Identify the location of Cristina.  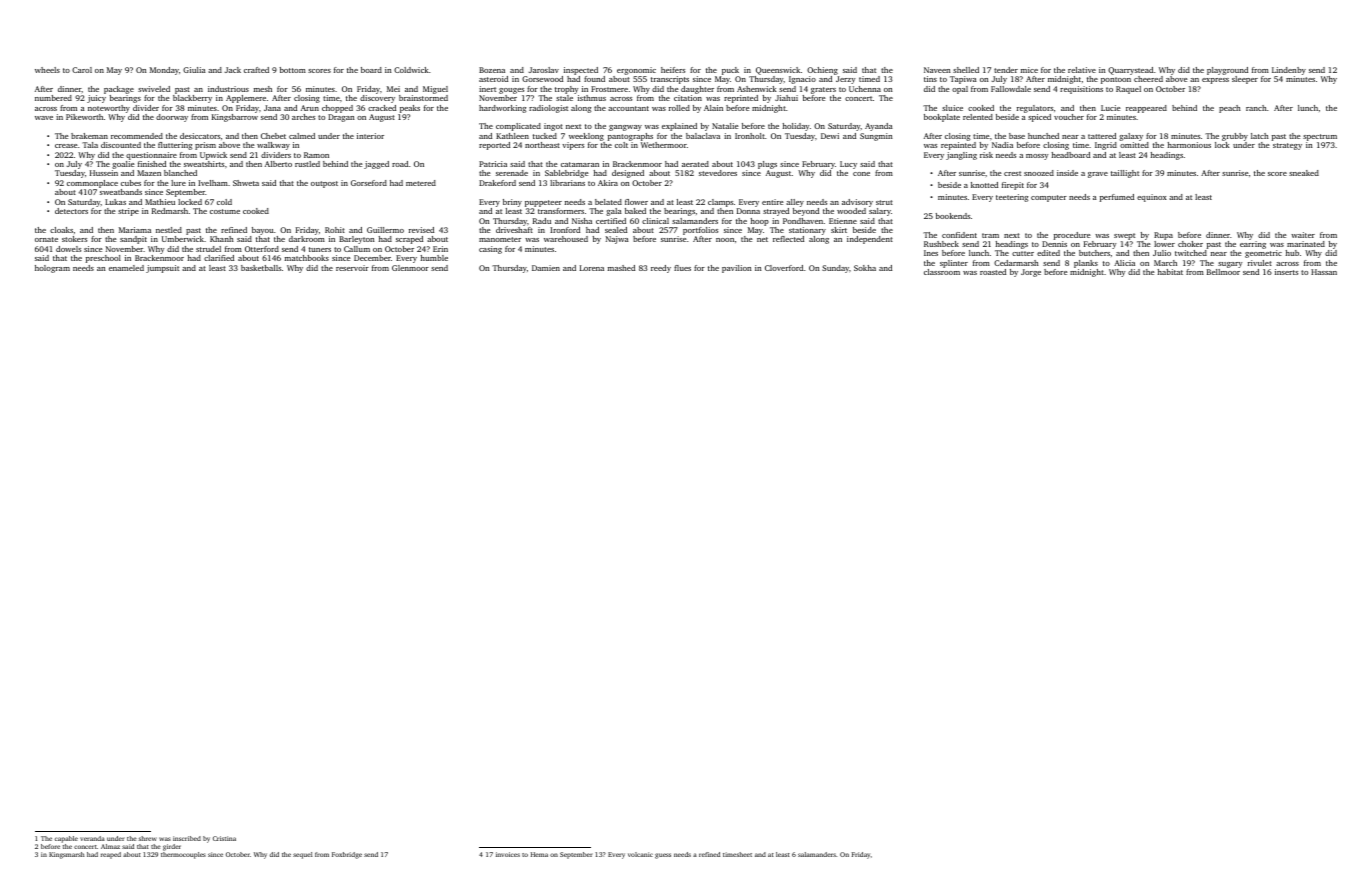
(224, 838).
